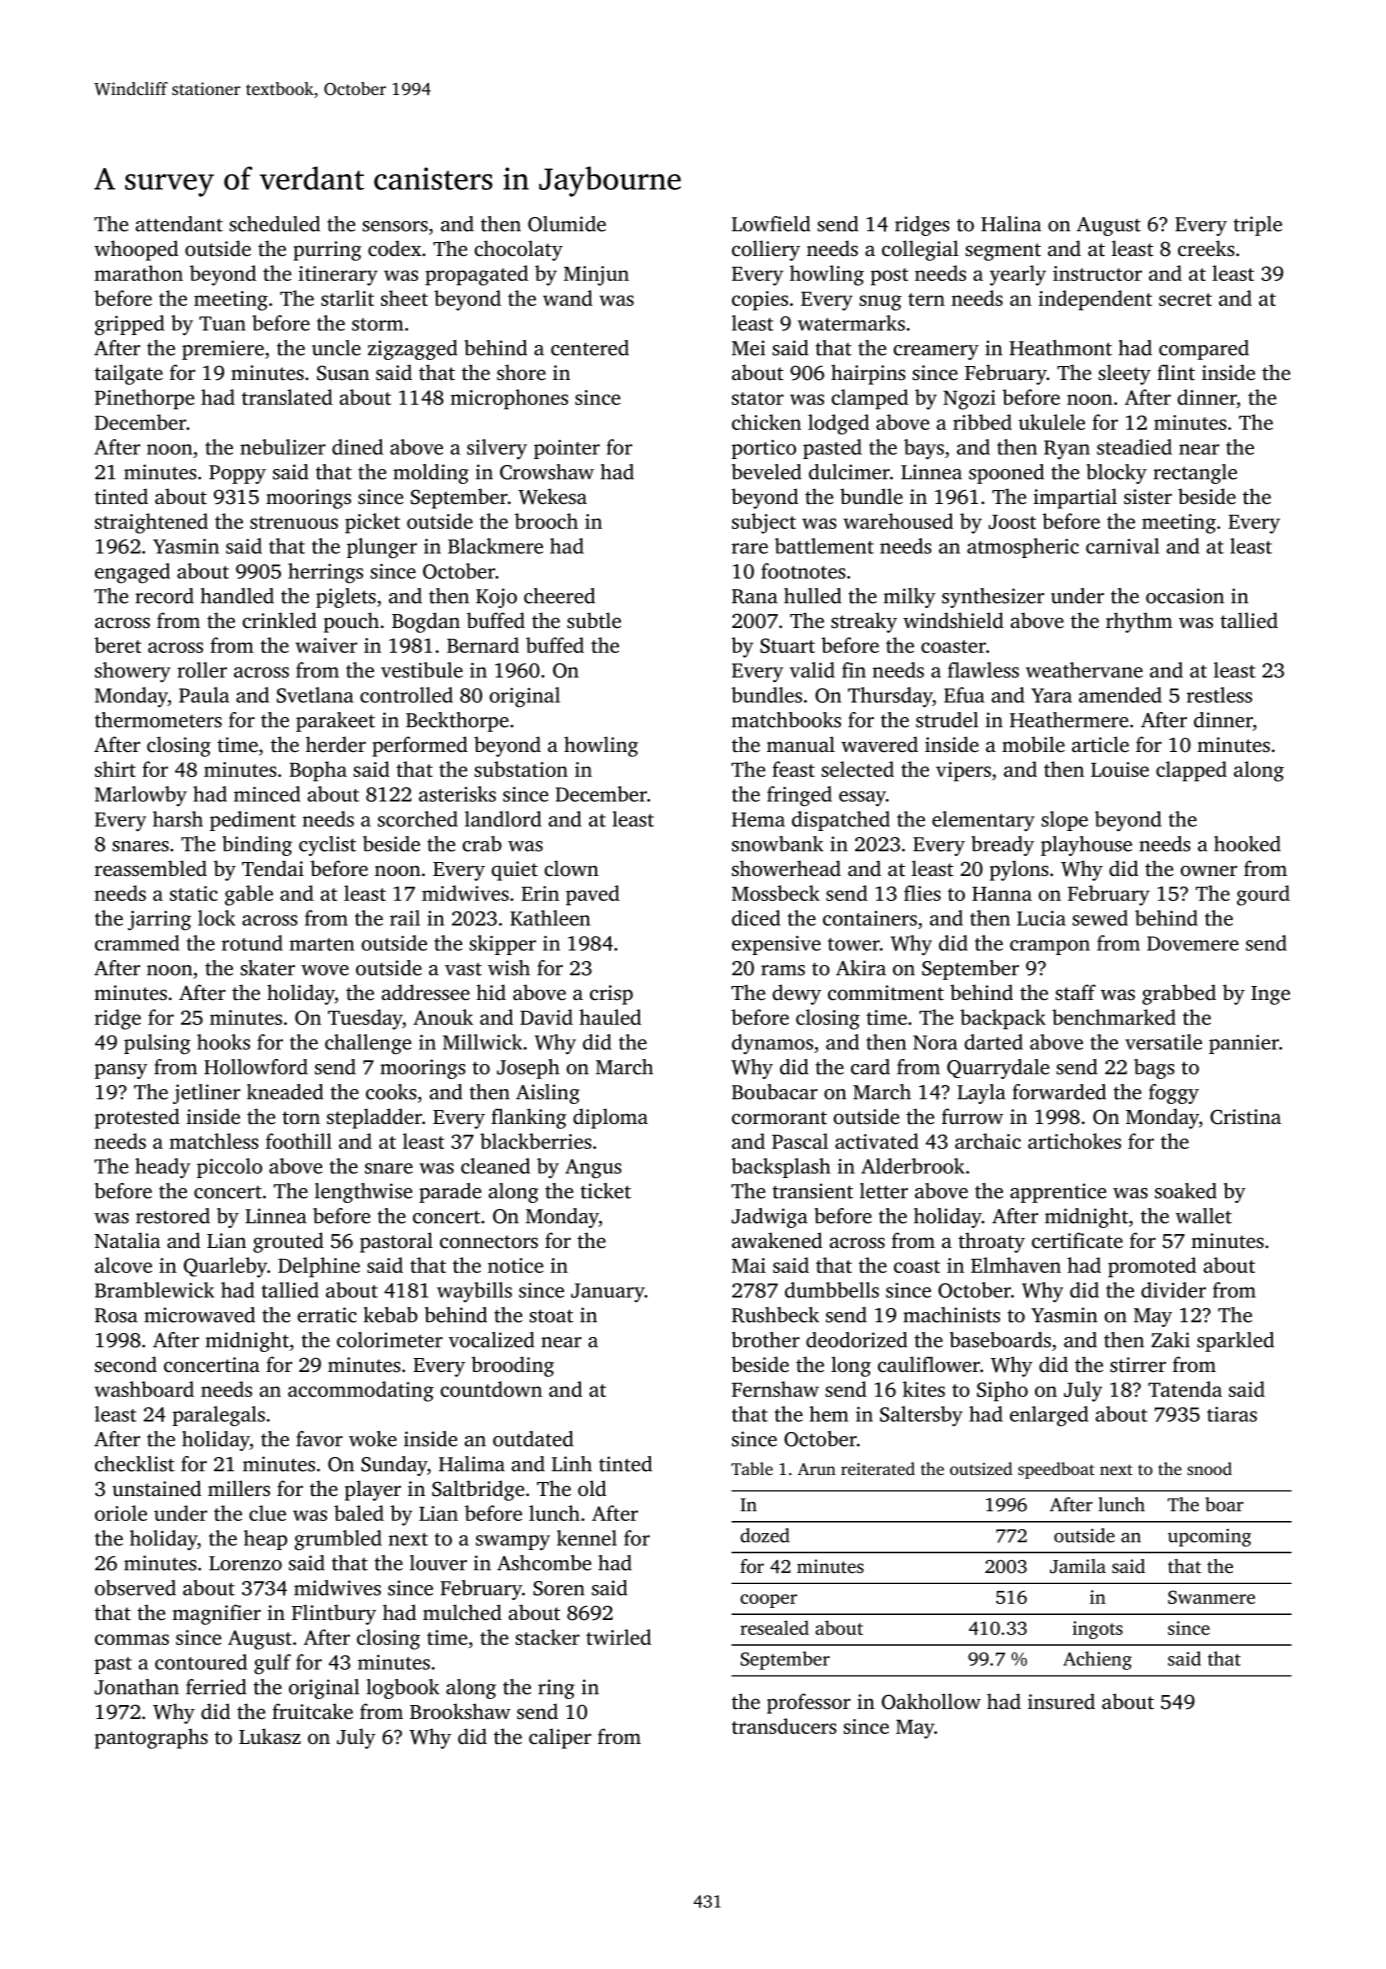 This image has height=1969, width=1386. I want to click on lodged, so click(838, 424).
